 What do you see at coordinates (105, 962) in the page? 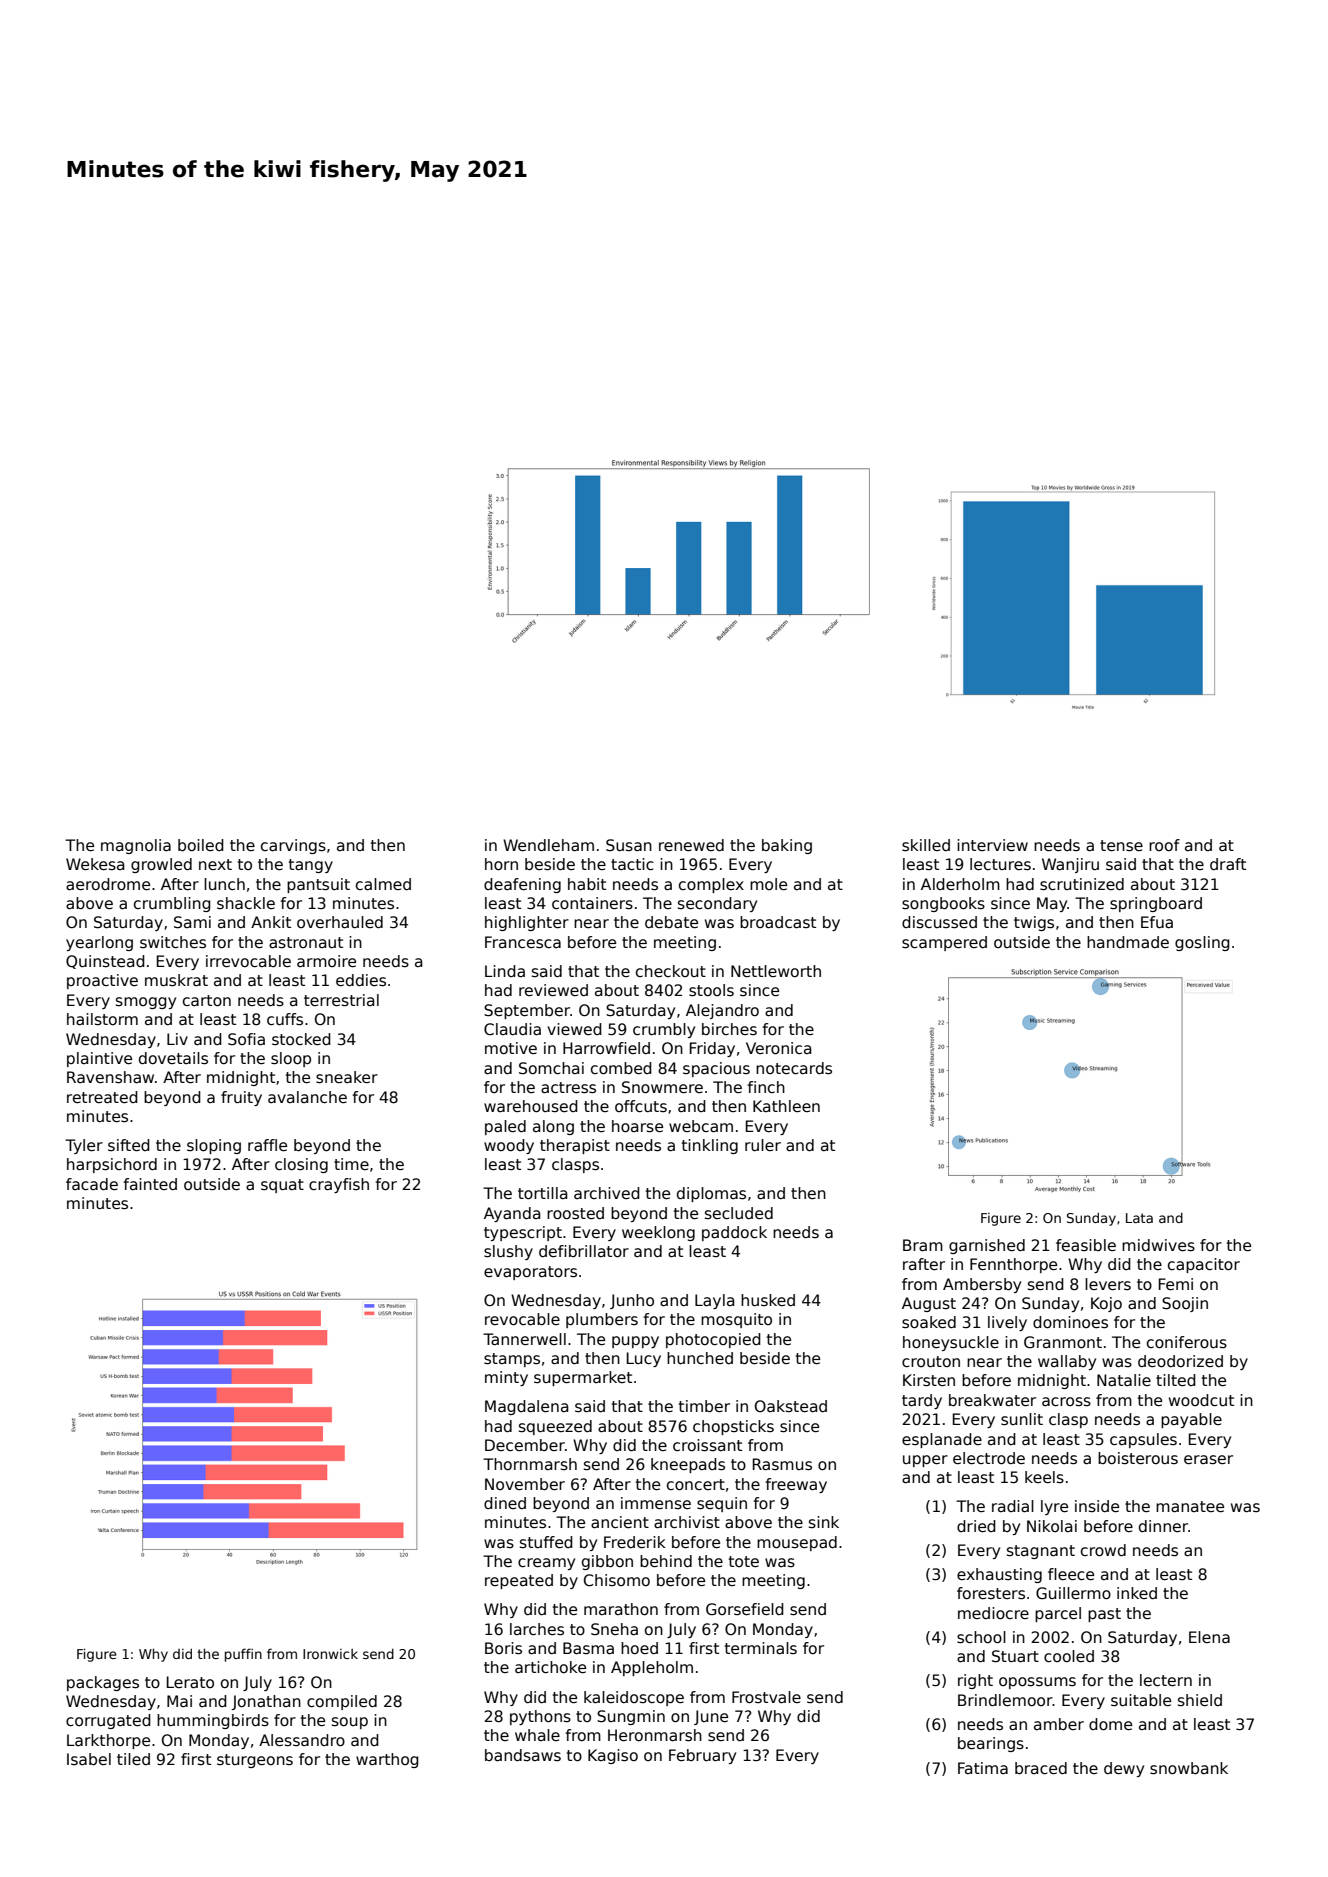
I see `Quinstead` at bounding box center [105, 962].
